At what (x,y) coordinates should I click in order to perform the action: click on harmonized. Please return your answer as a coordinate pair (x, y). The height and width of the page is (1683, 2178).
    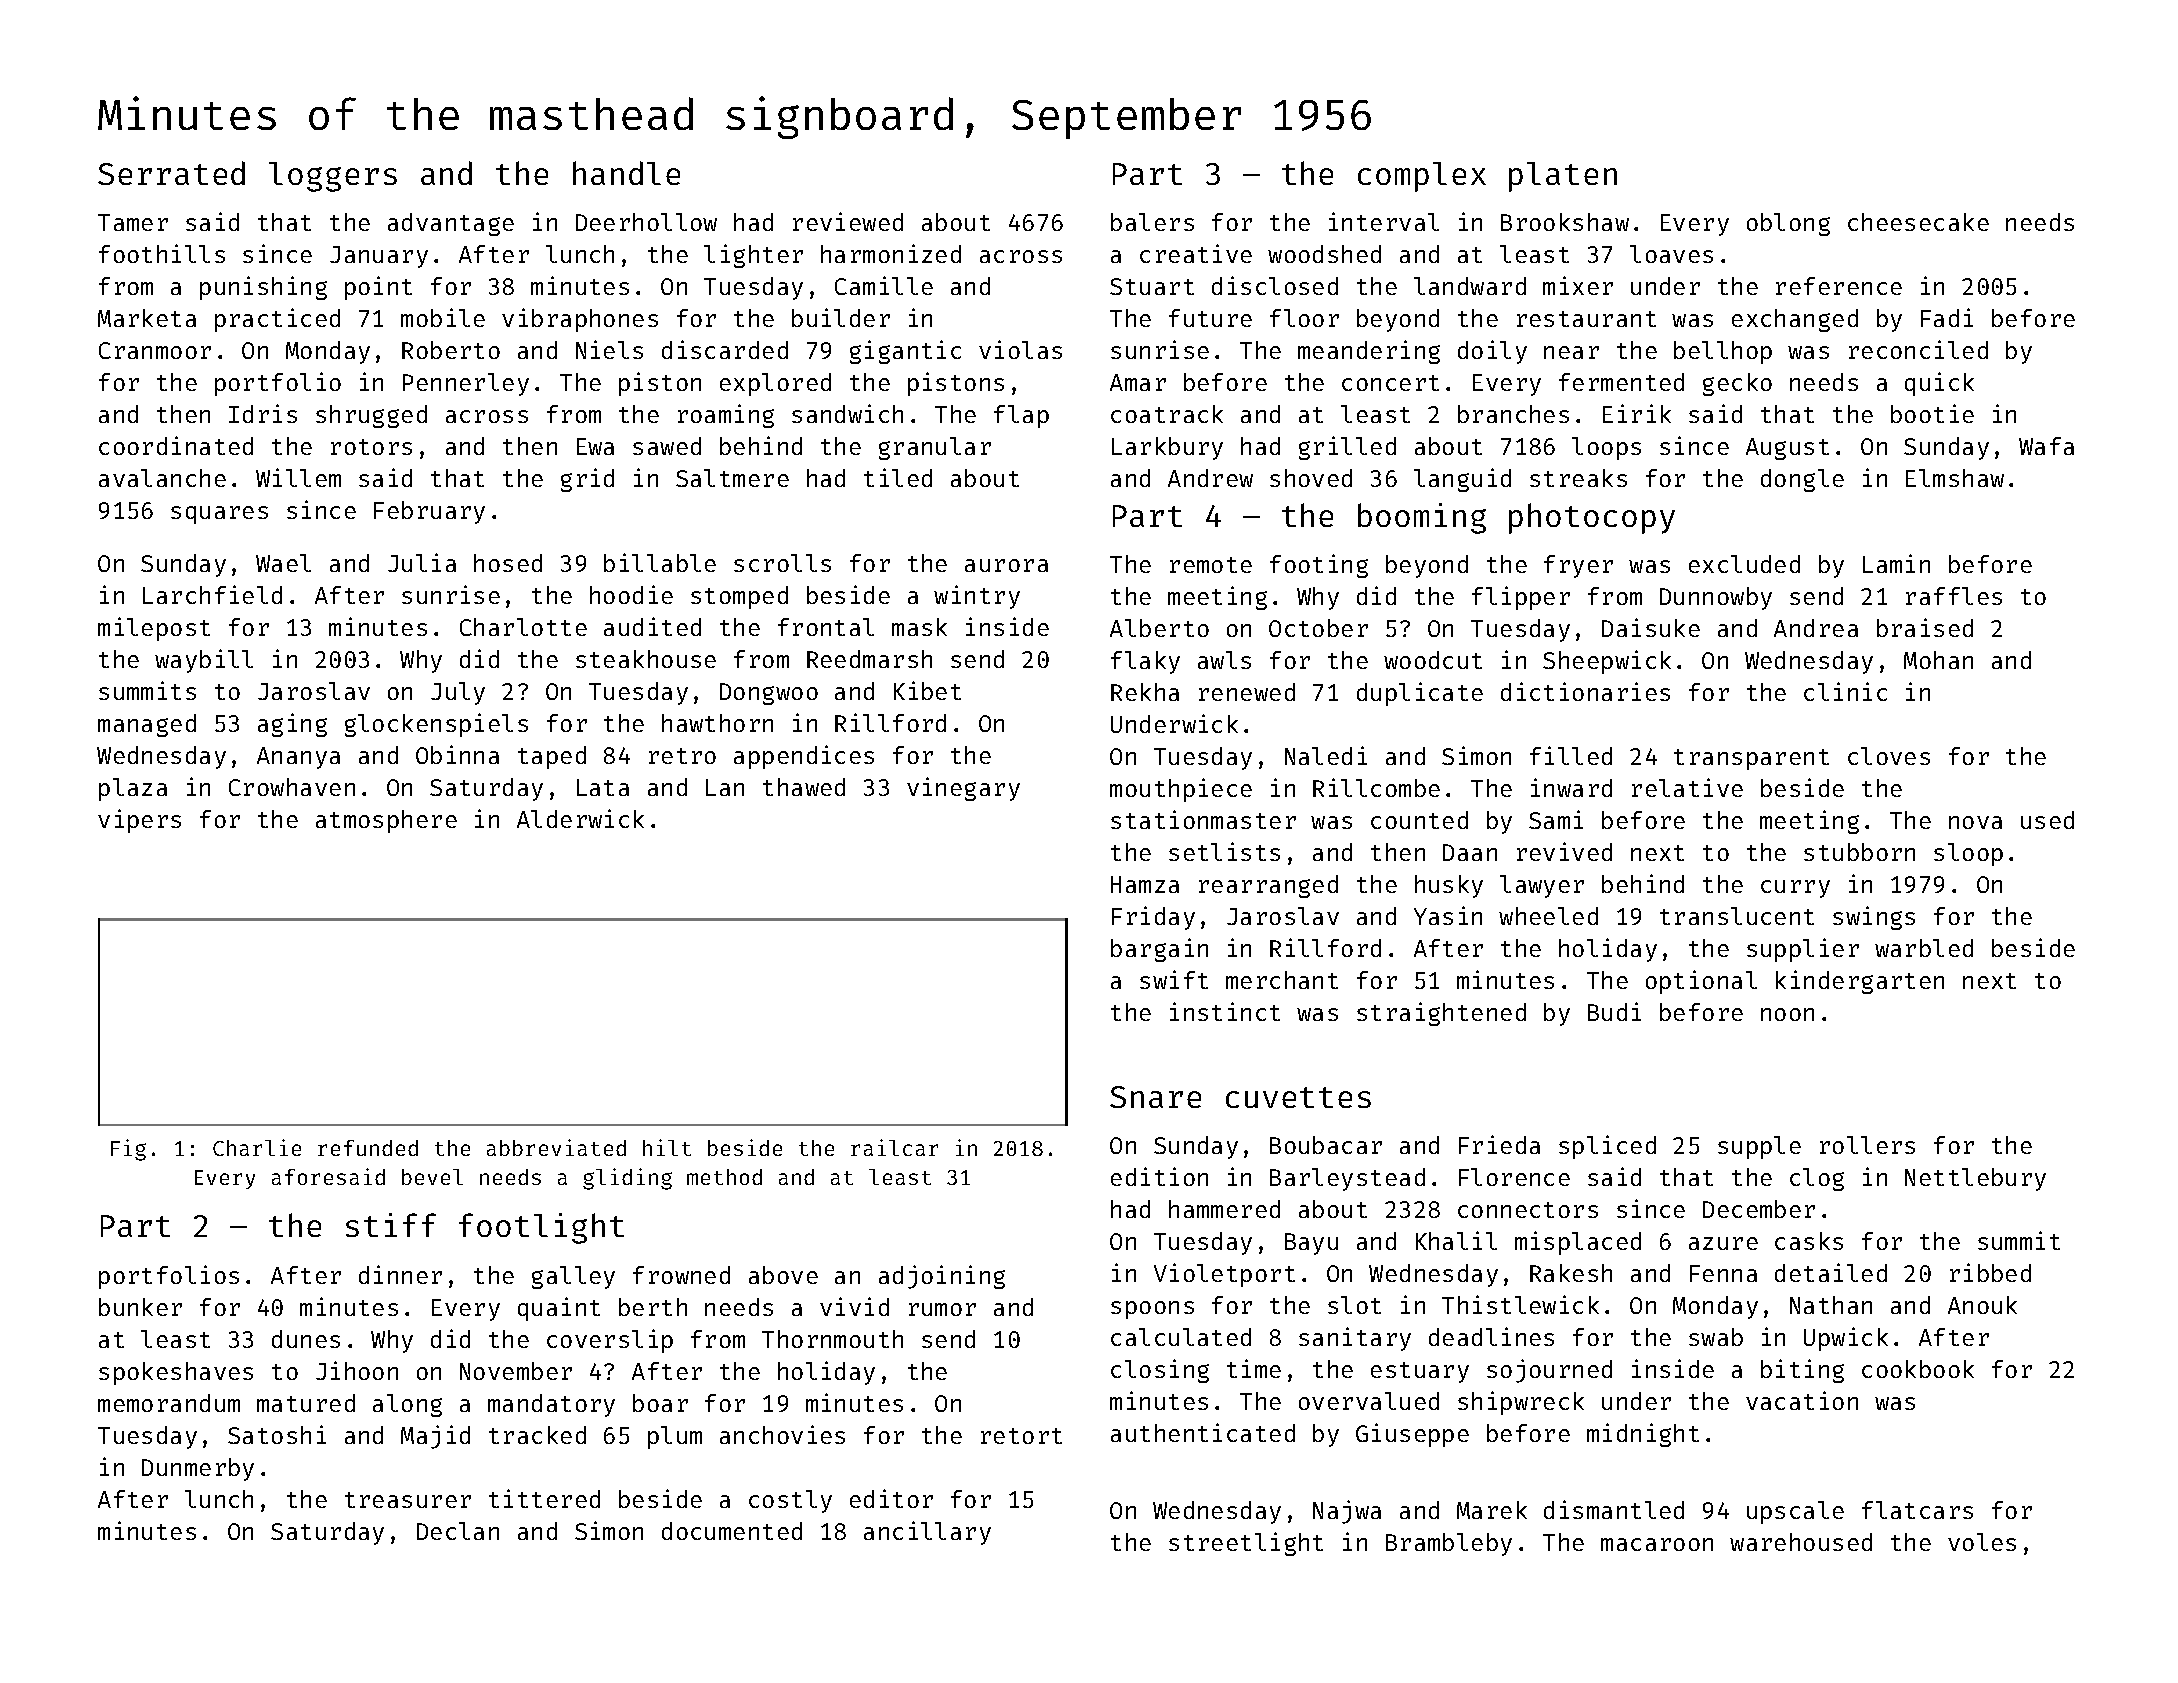
    Looking at the image, I should click on (891, 253).
